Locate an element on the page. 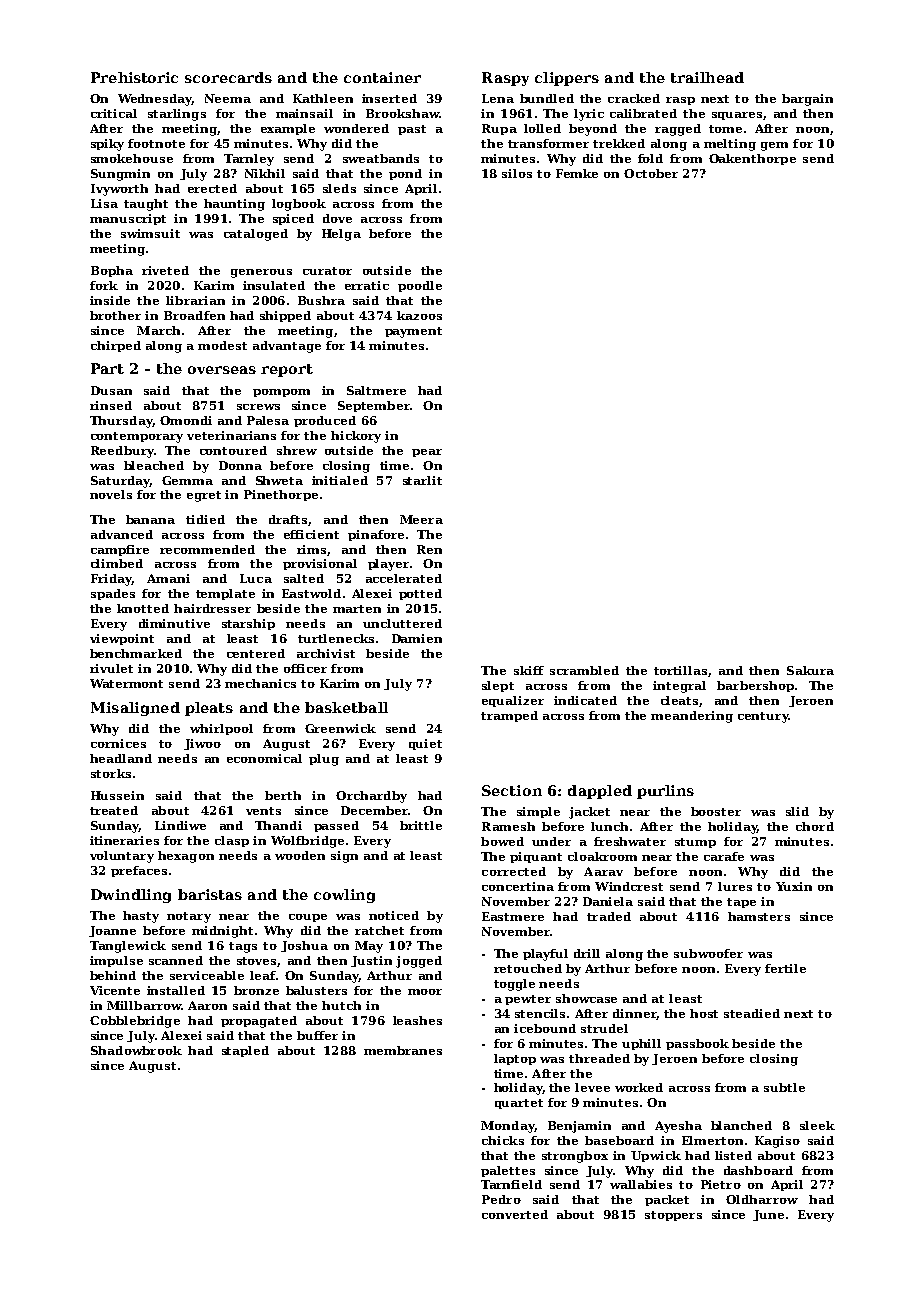  pear is located at coordinates (427, 453).
